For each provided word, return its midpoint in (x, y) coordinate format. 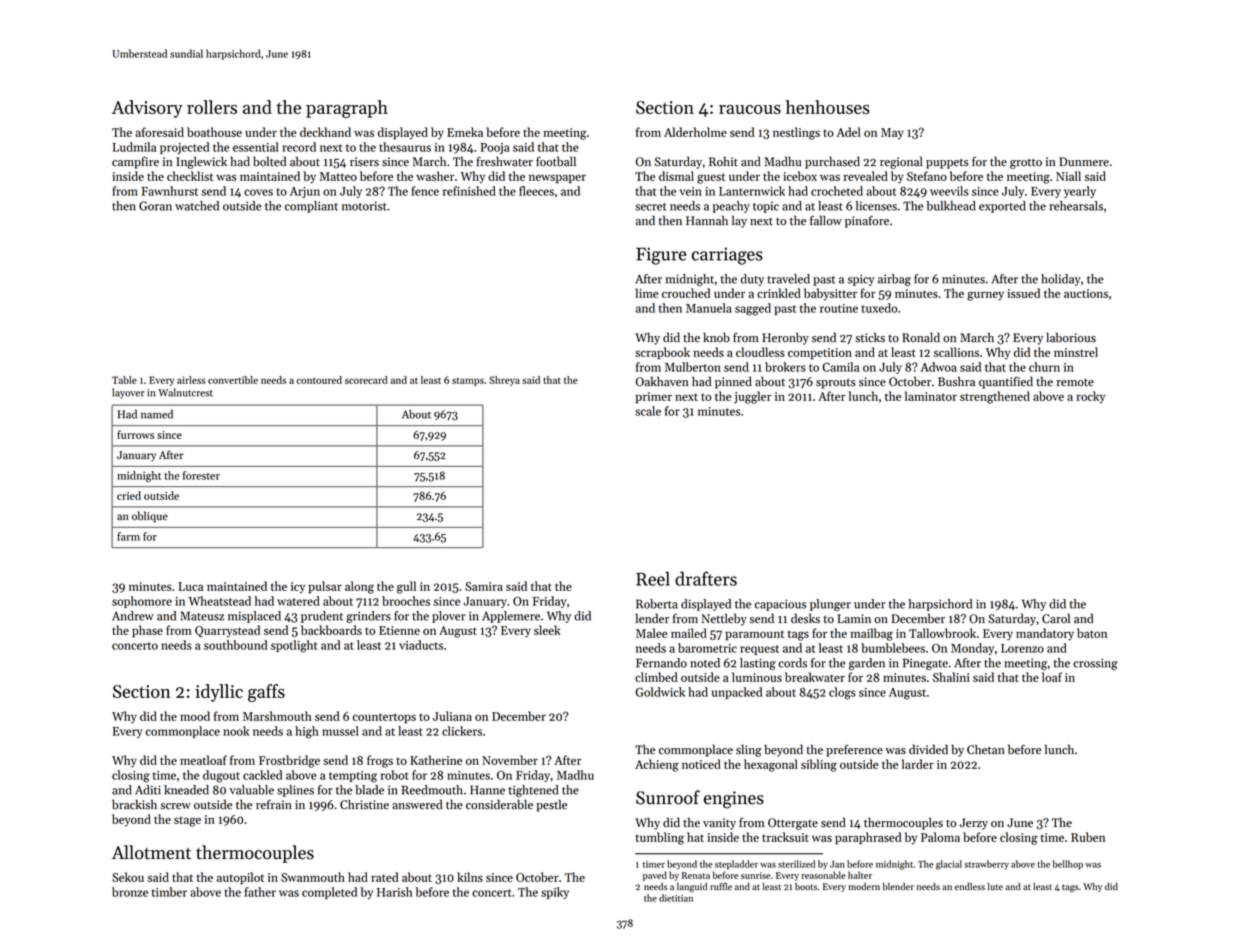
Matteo (338, 176)
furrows (135, 434)
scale (648, 411)
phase (147, 631)
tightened (533, 791)
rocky (1090, 397)
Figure (661, 256)
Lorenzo (1022, 648)
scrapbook (662, 353)
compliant (311, 207)
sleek (547, 630)
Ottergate (793, 824)
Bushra (956, 381)
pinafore (867, 221)
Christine (364, 804)
